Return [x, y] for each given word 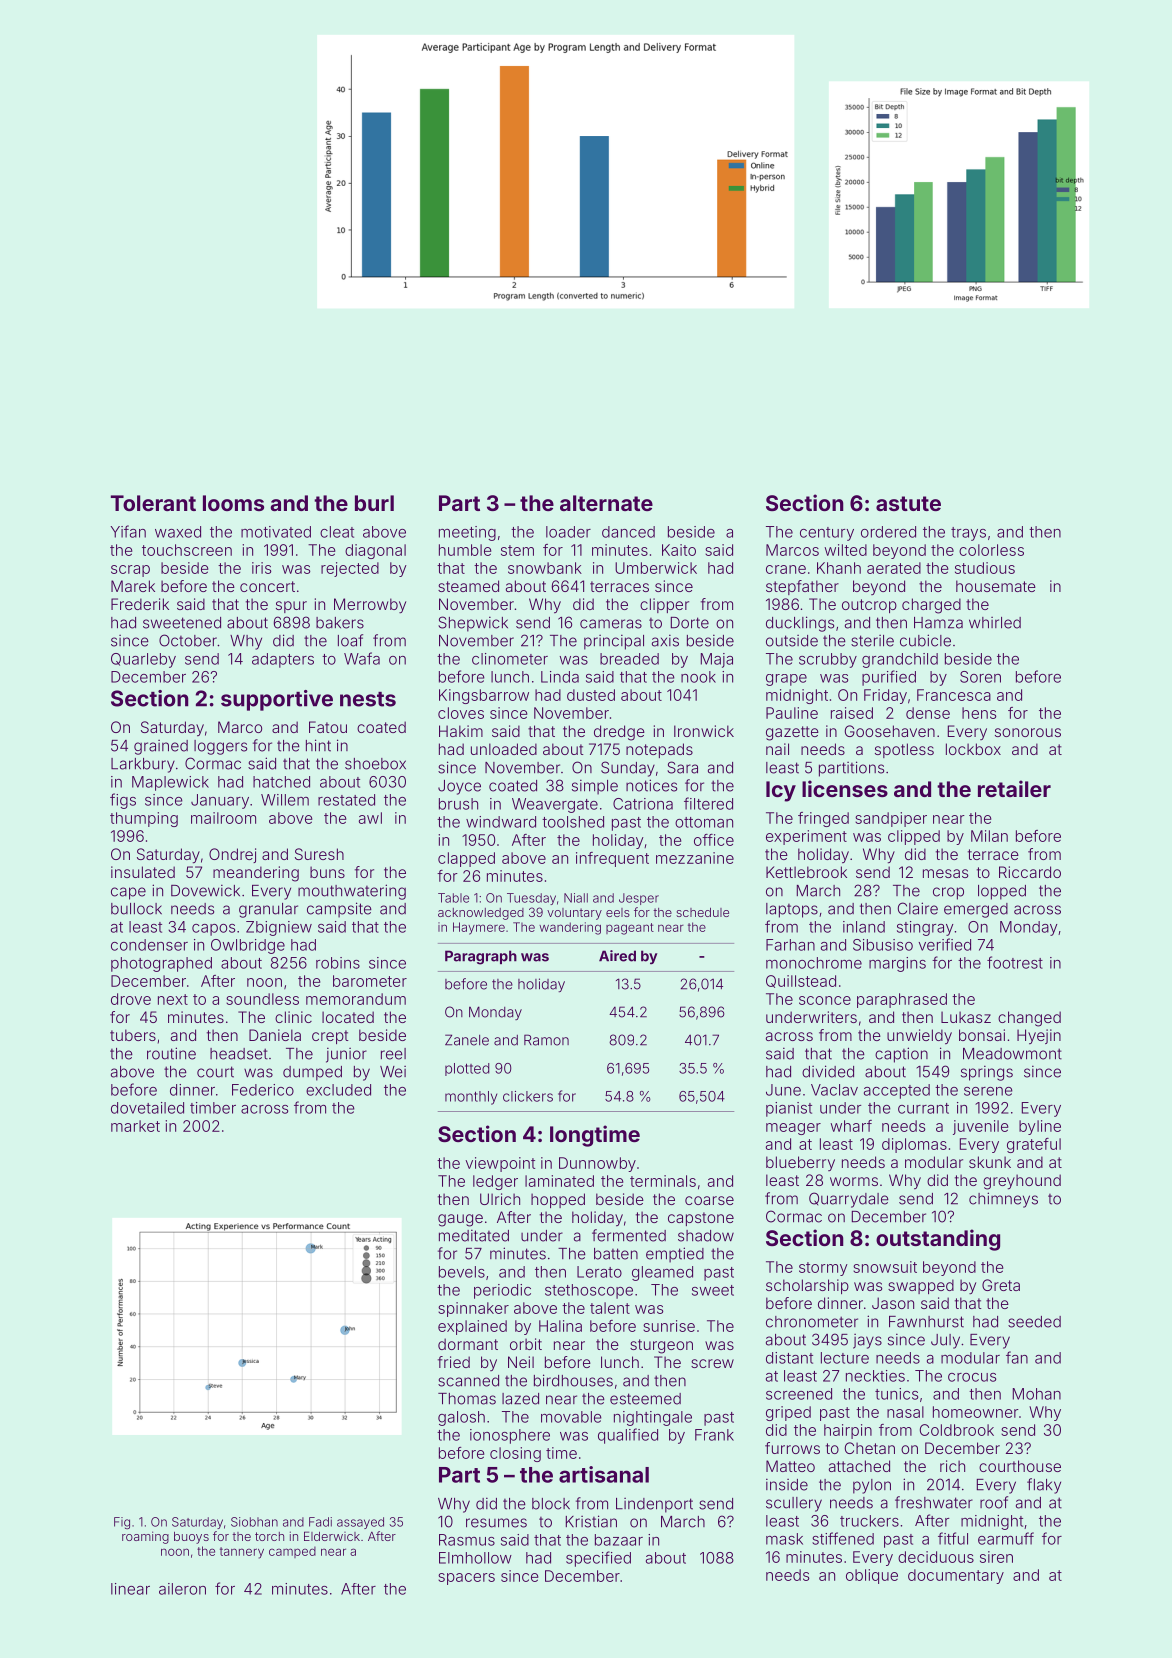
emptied [675, 1255]
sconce [825, 1000]
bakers [340, 623]
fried [454, 1362]
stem [517, 550]
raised [852, 713]
